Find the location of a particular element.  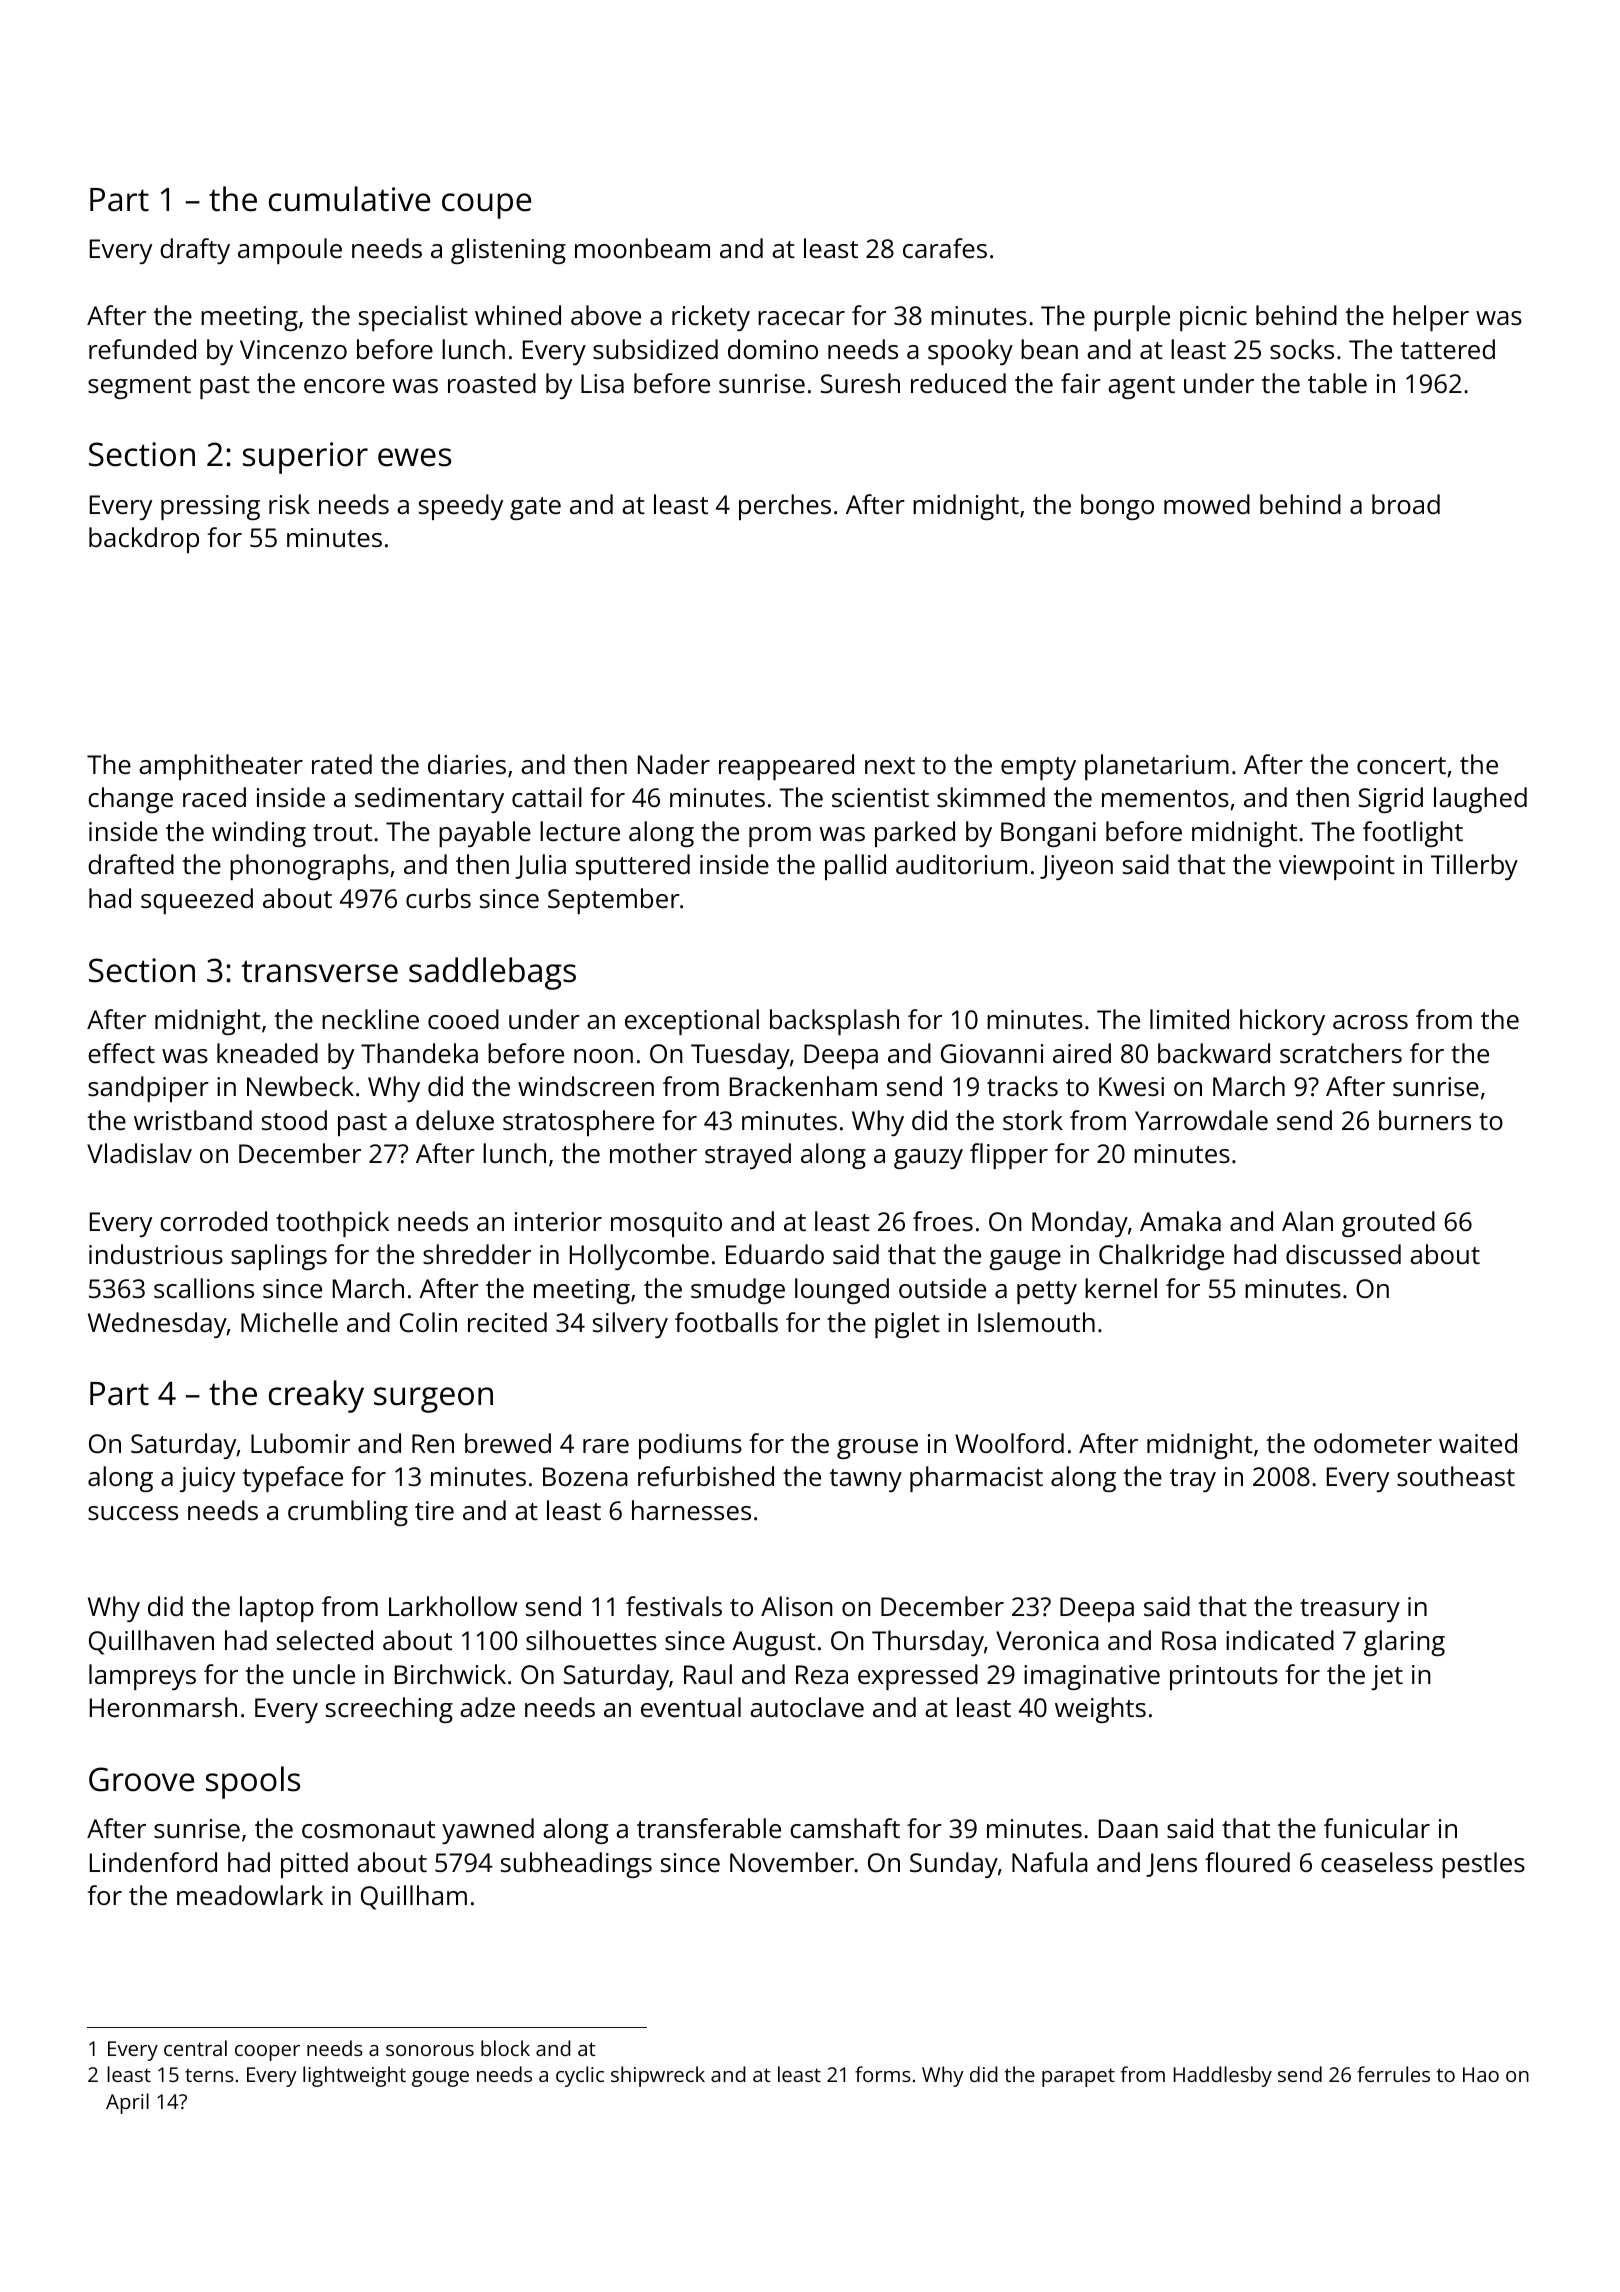

printouts is located at coordinates (1224, 1677).
